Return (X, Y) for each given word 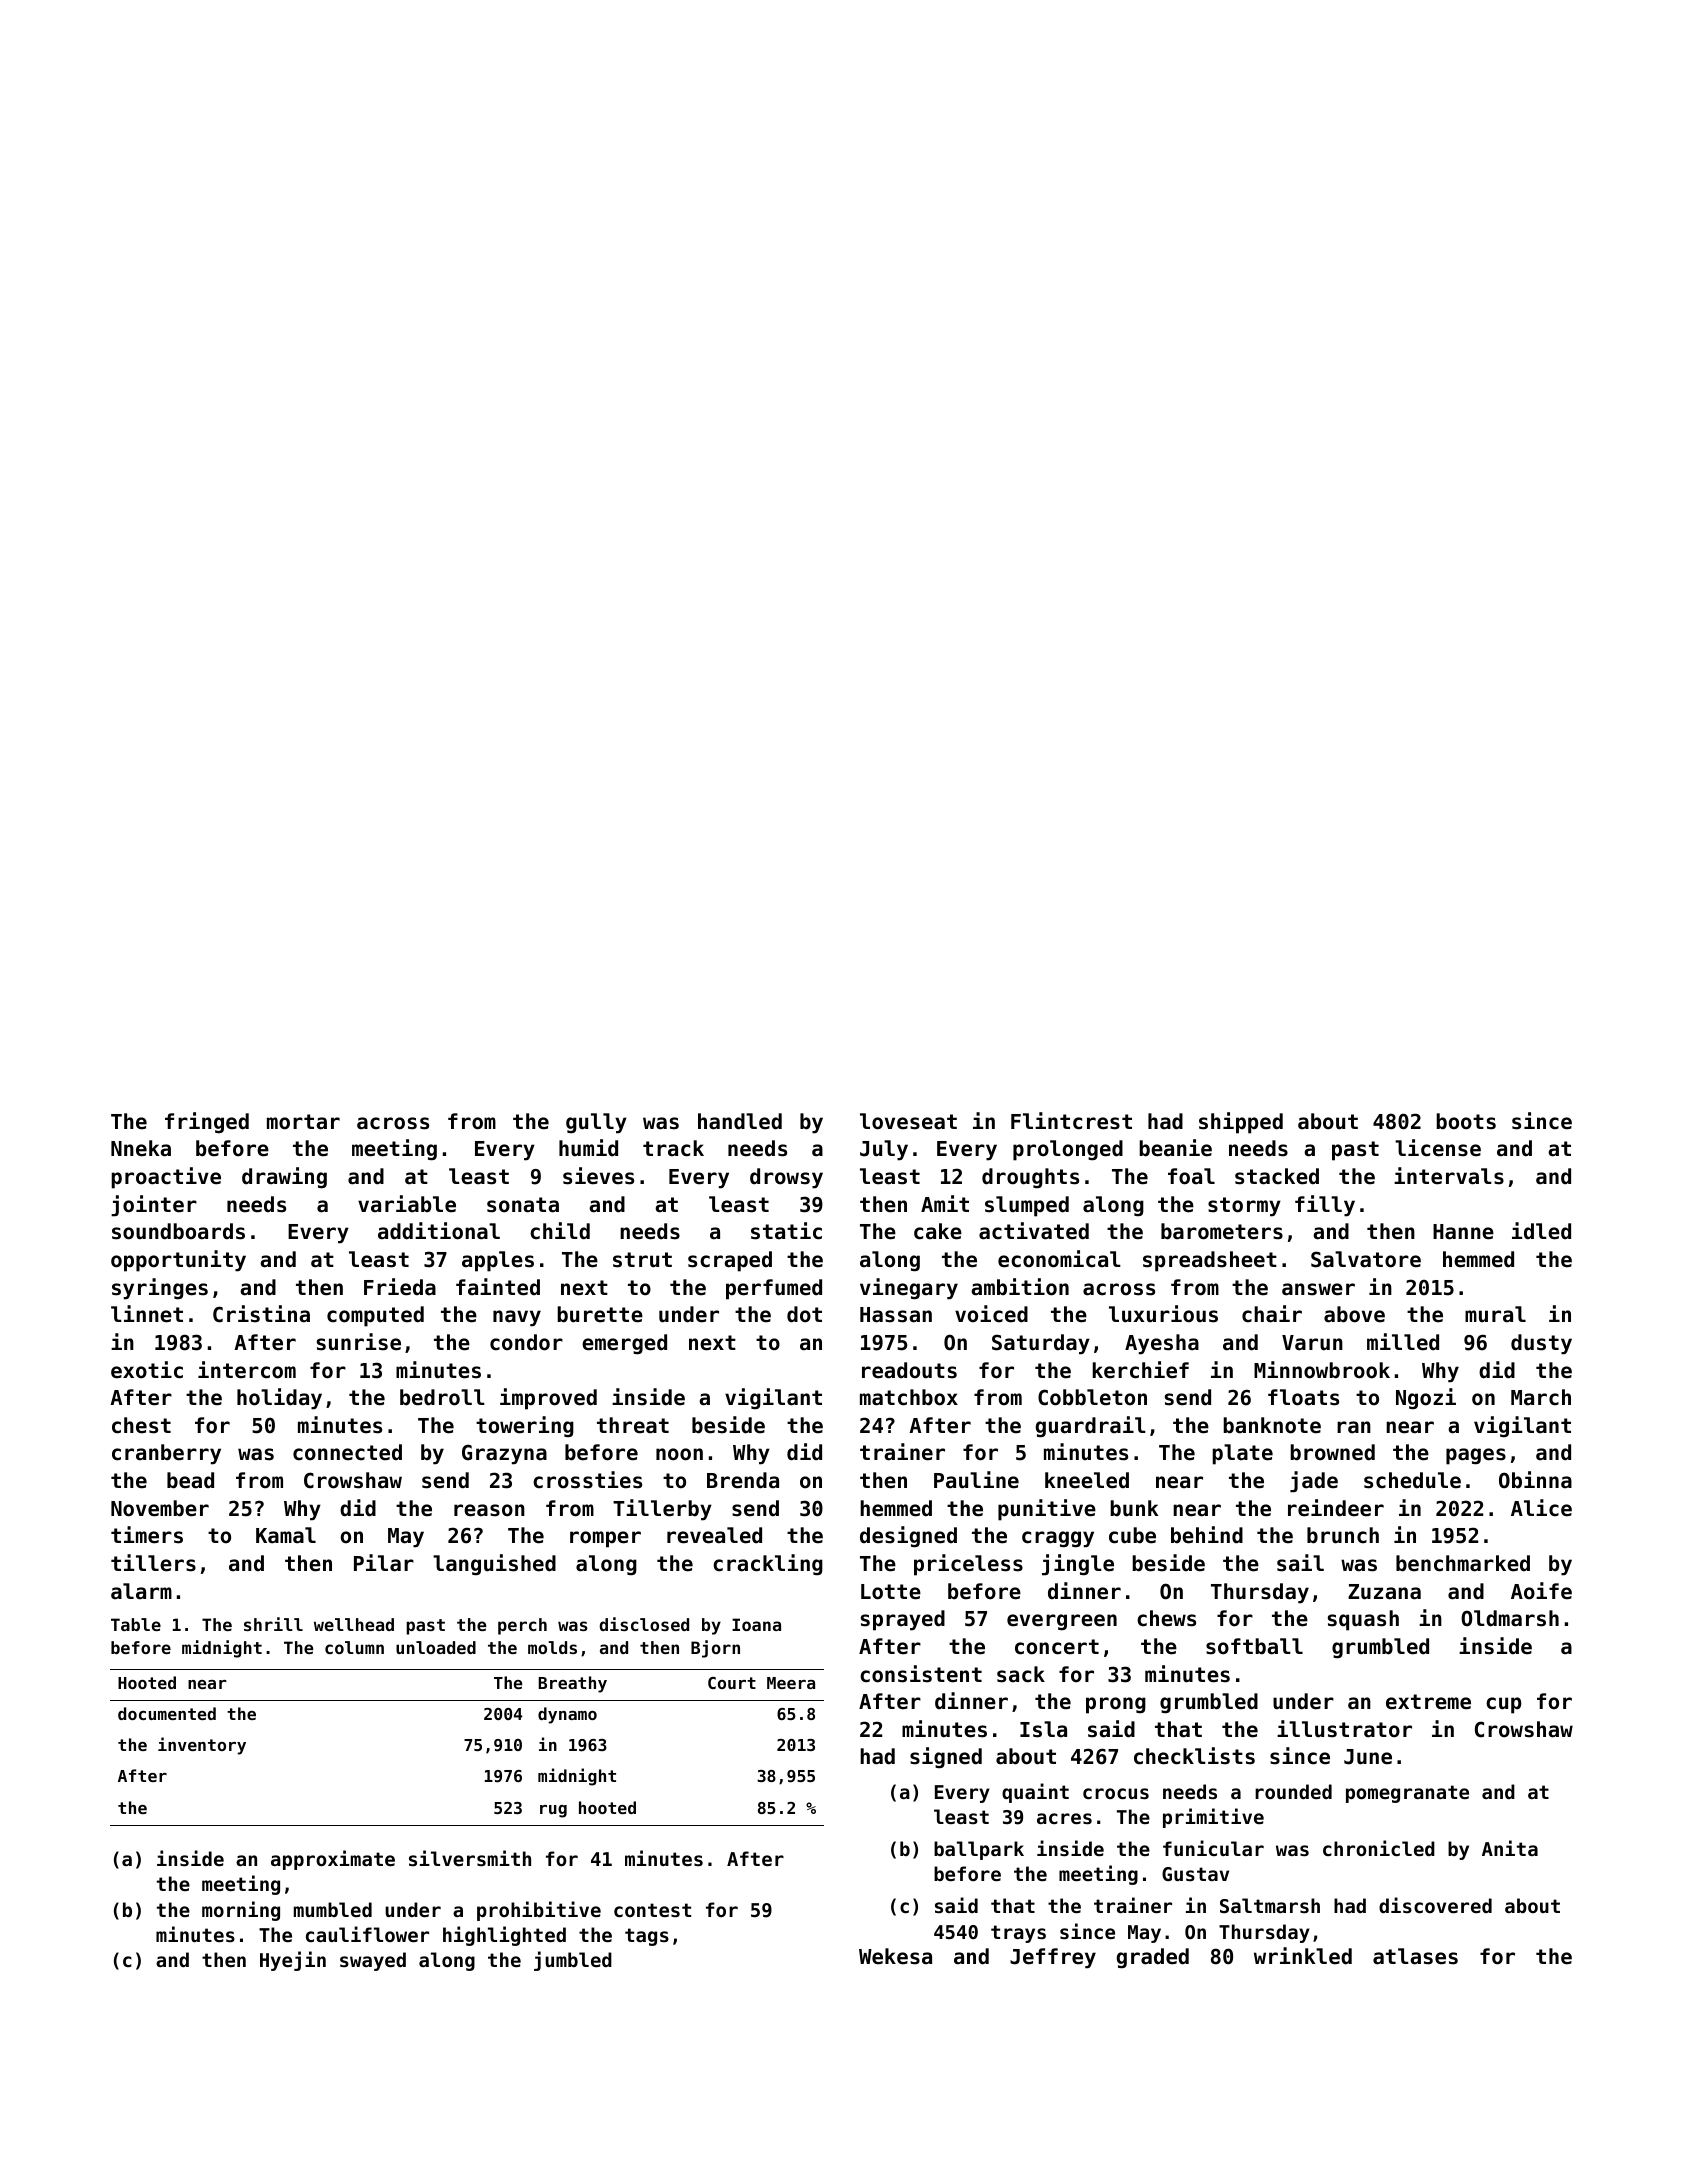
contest (652, 1910)
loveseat (908, 1121)
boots (1466, 1121)
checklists (1194, 1756)
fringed (207, 1122)
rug (553, 1811)
